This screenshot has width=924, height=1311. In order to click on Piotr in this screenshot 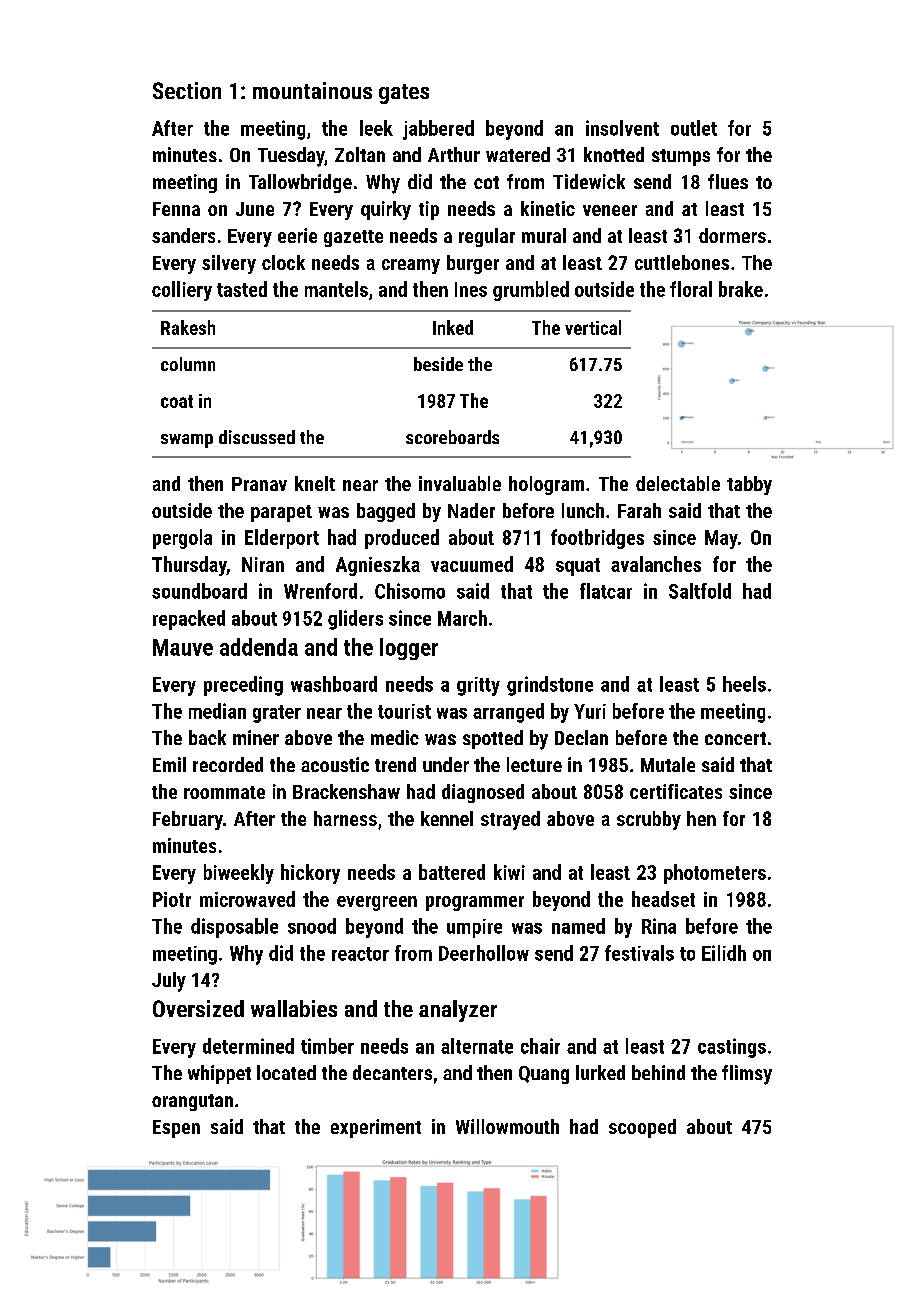, I will do `click(172, 899)`.
